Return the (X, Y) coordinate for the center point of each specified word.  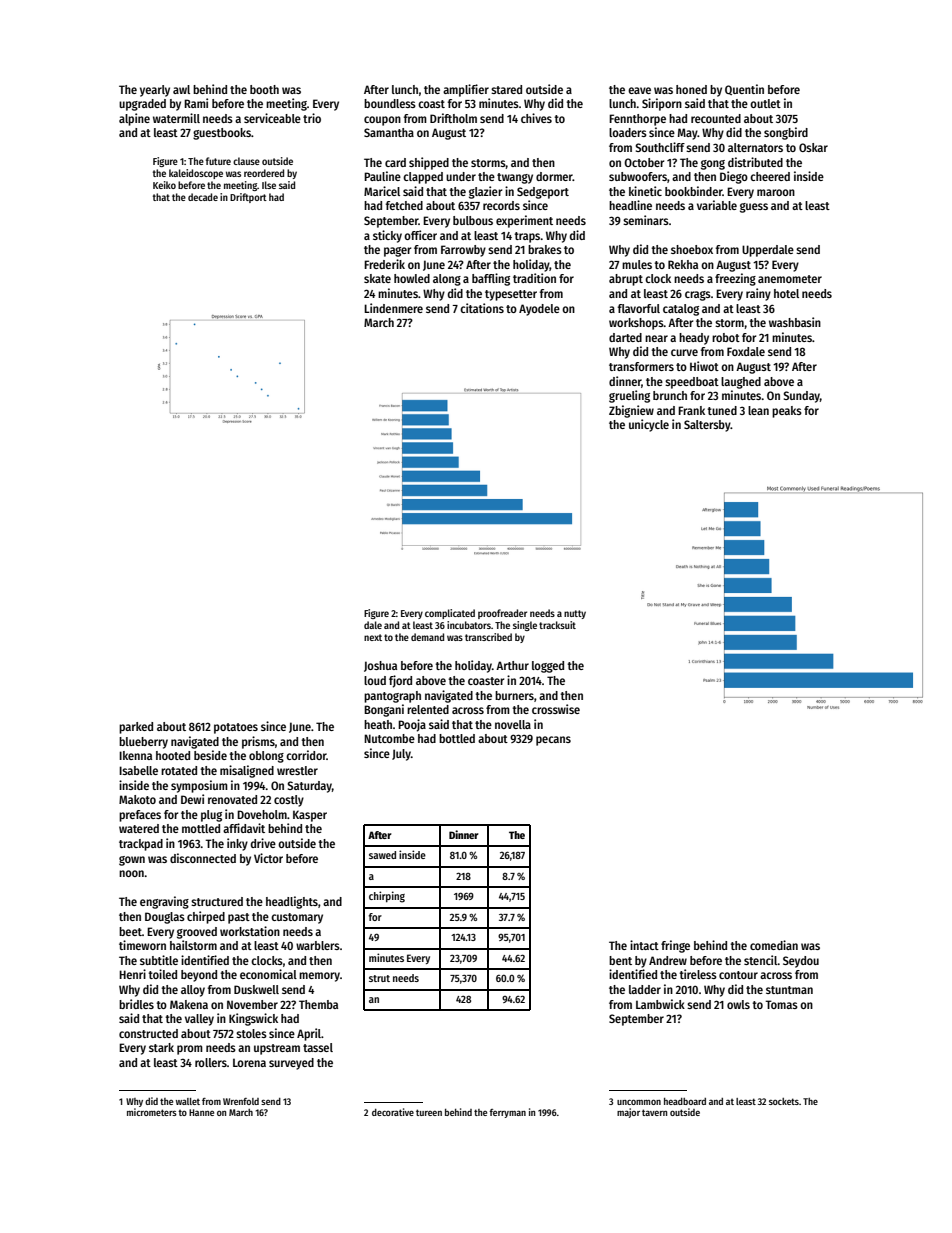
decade (203, 197)
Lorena (249, 1062)
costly (289, 801)
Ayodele (539, 310)
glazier (485, 192)
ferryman (507, 1113)
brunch (670, 395)
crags (698, 296)
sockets (784, 1101)
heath (378, 724)
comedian (774, 945)
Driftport (248, 198)
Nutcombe (389, 738)
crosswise (556, 709)
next (373, 637)
